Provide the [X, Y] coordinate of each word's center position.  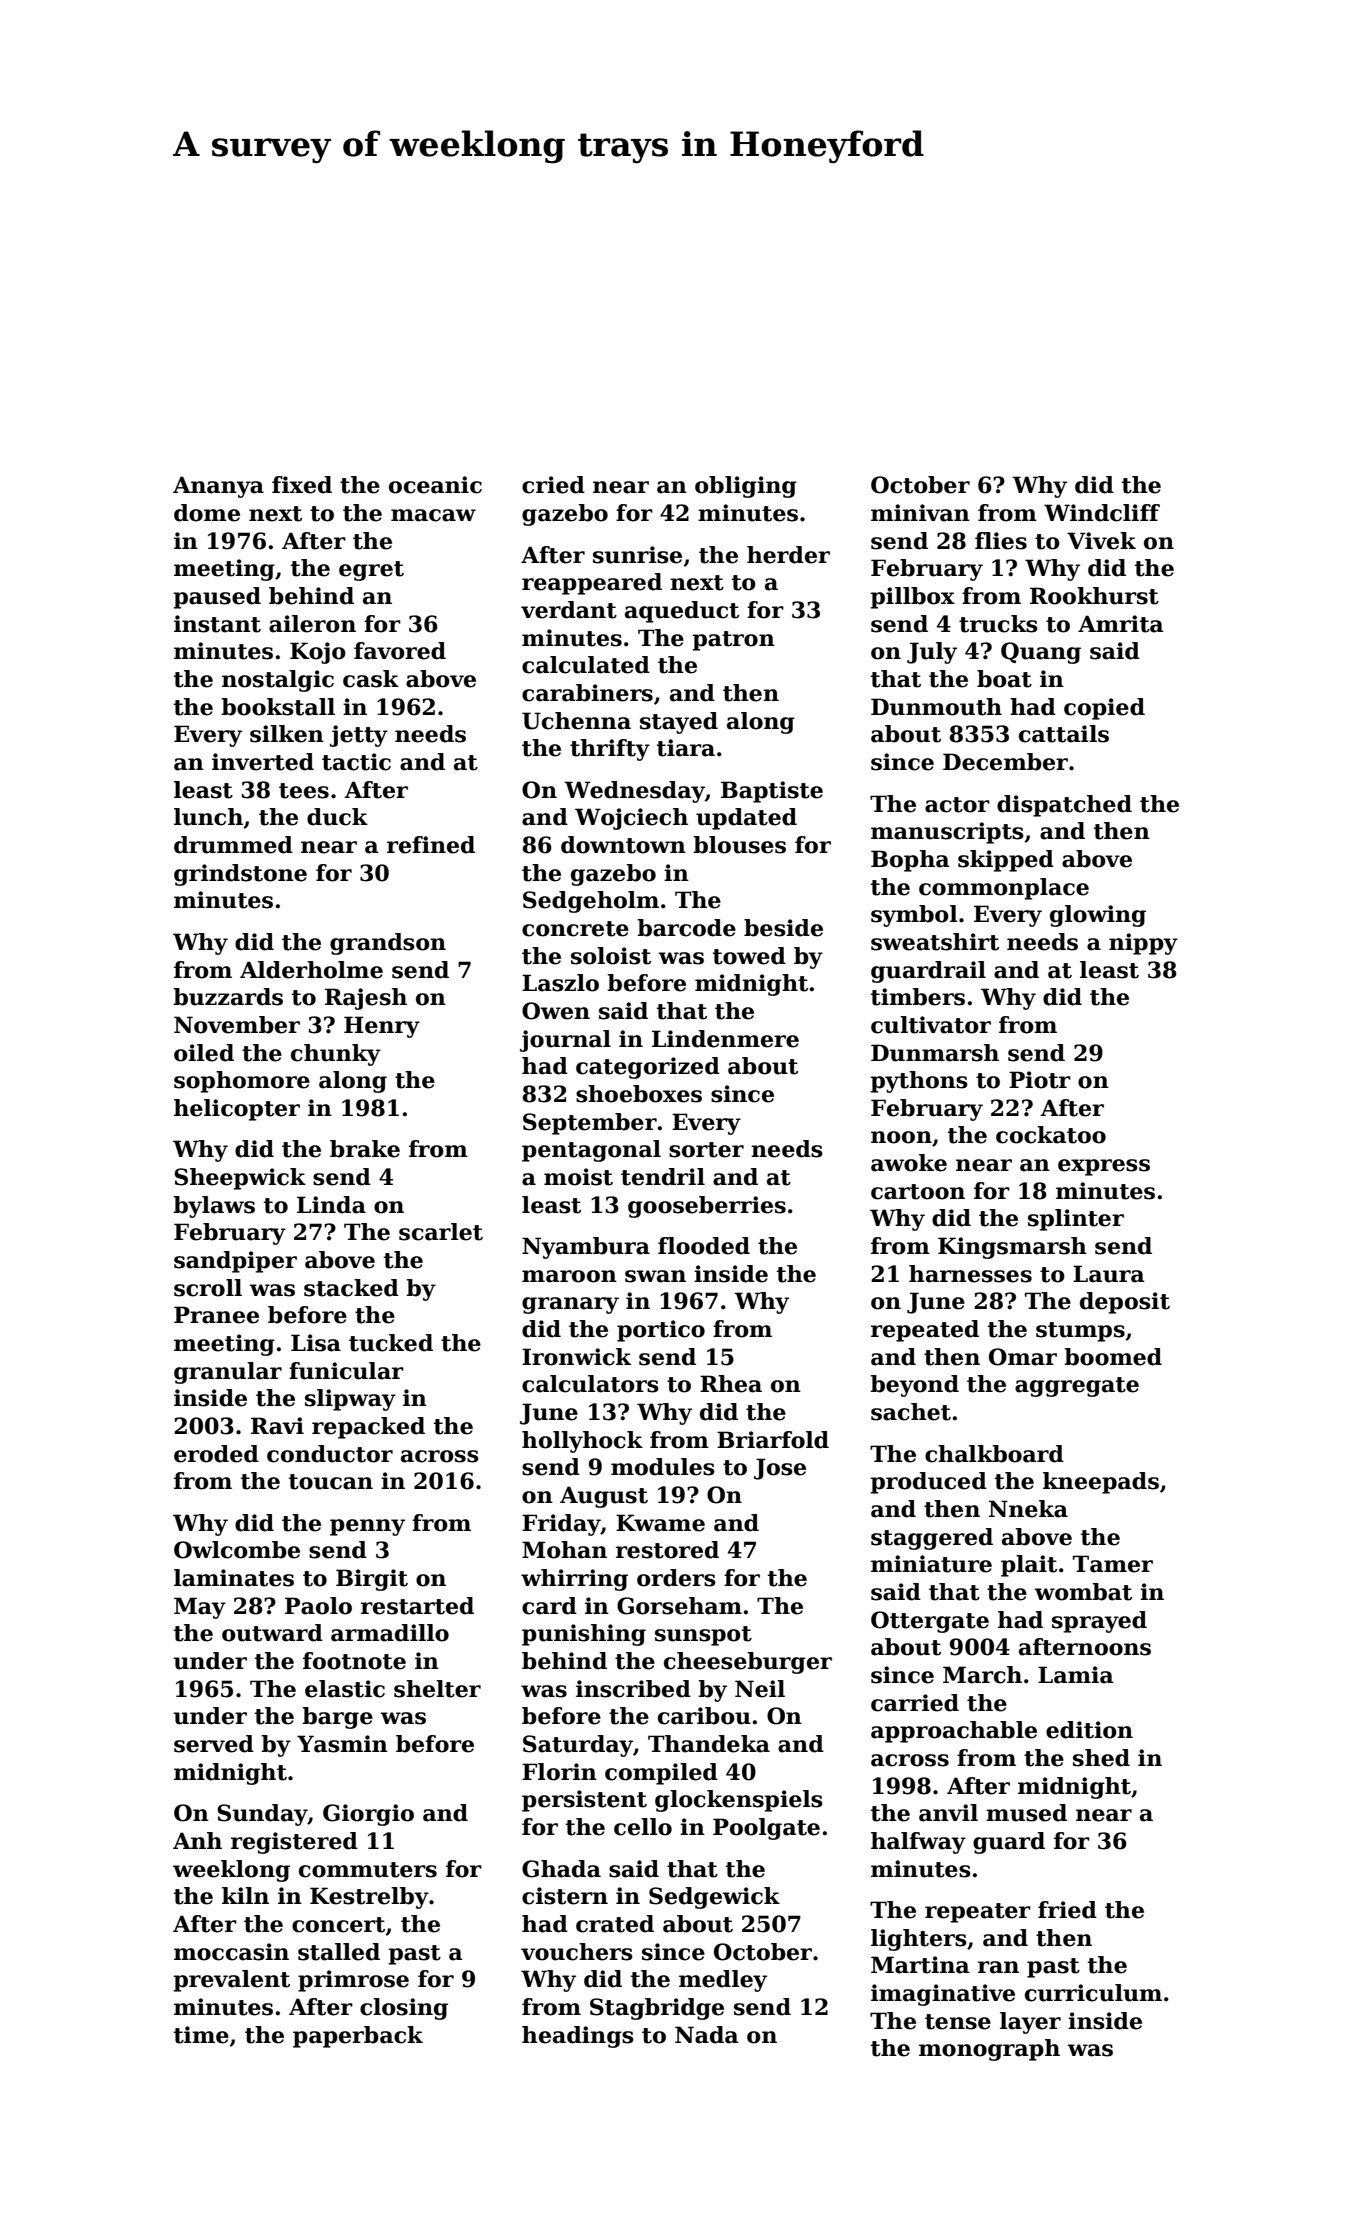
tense [958, 2022]
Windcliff [1102, 513]
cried [553, 485]
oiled [204, 1053]
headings [578, 2037]
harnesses [970, 1274]
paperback [358, 2037]
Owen [556, 1011]
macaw [433, 515]
